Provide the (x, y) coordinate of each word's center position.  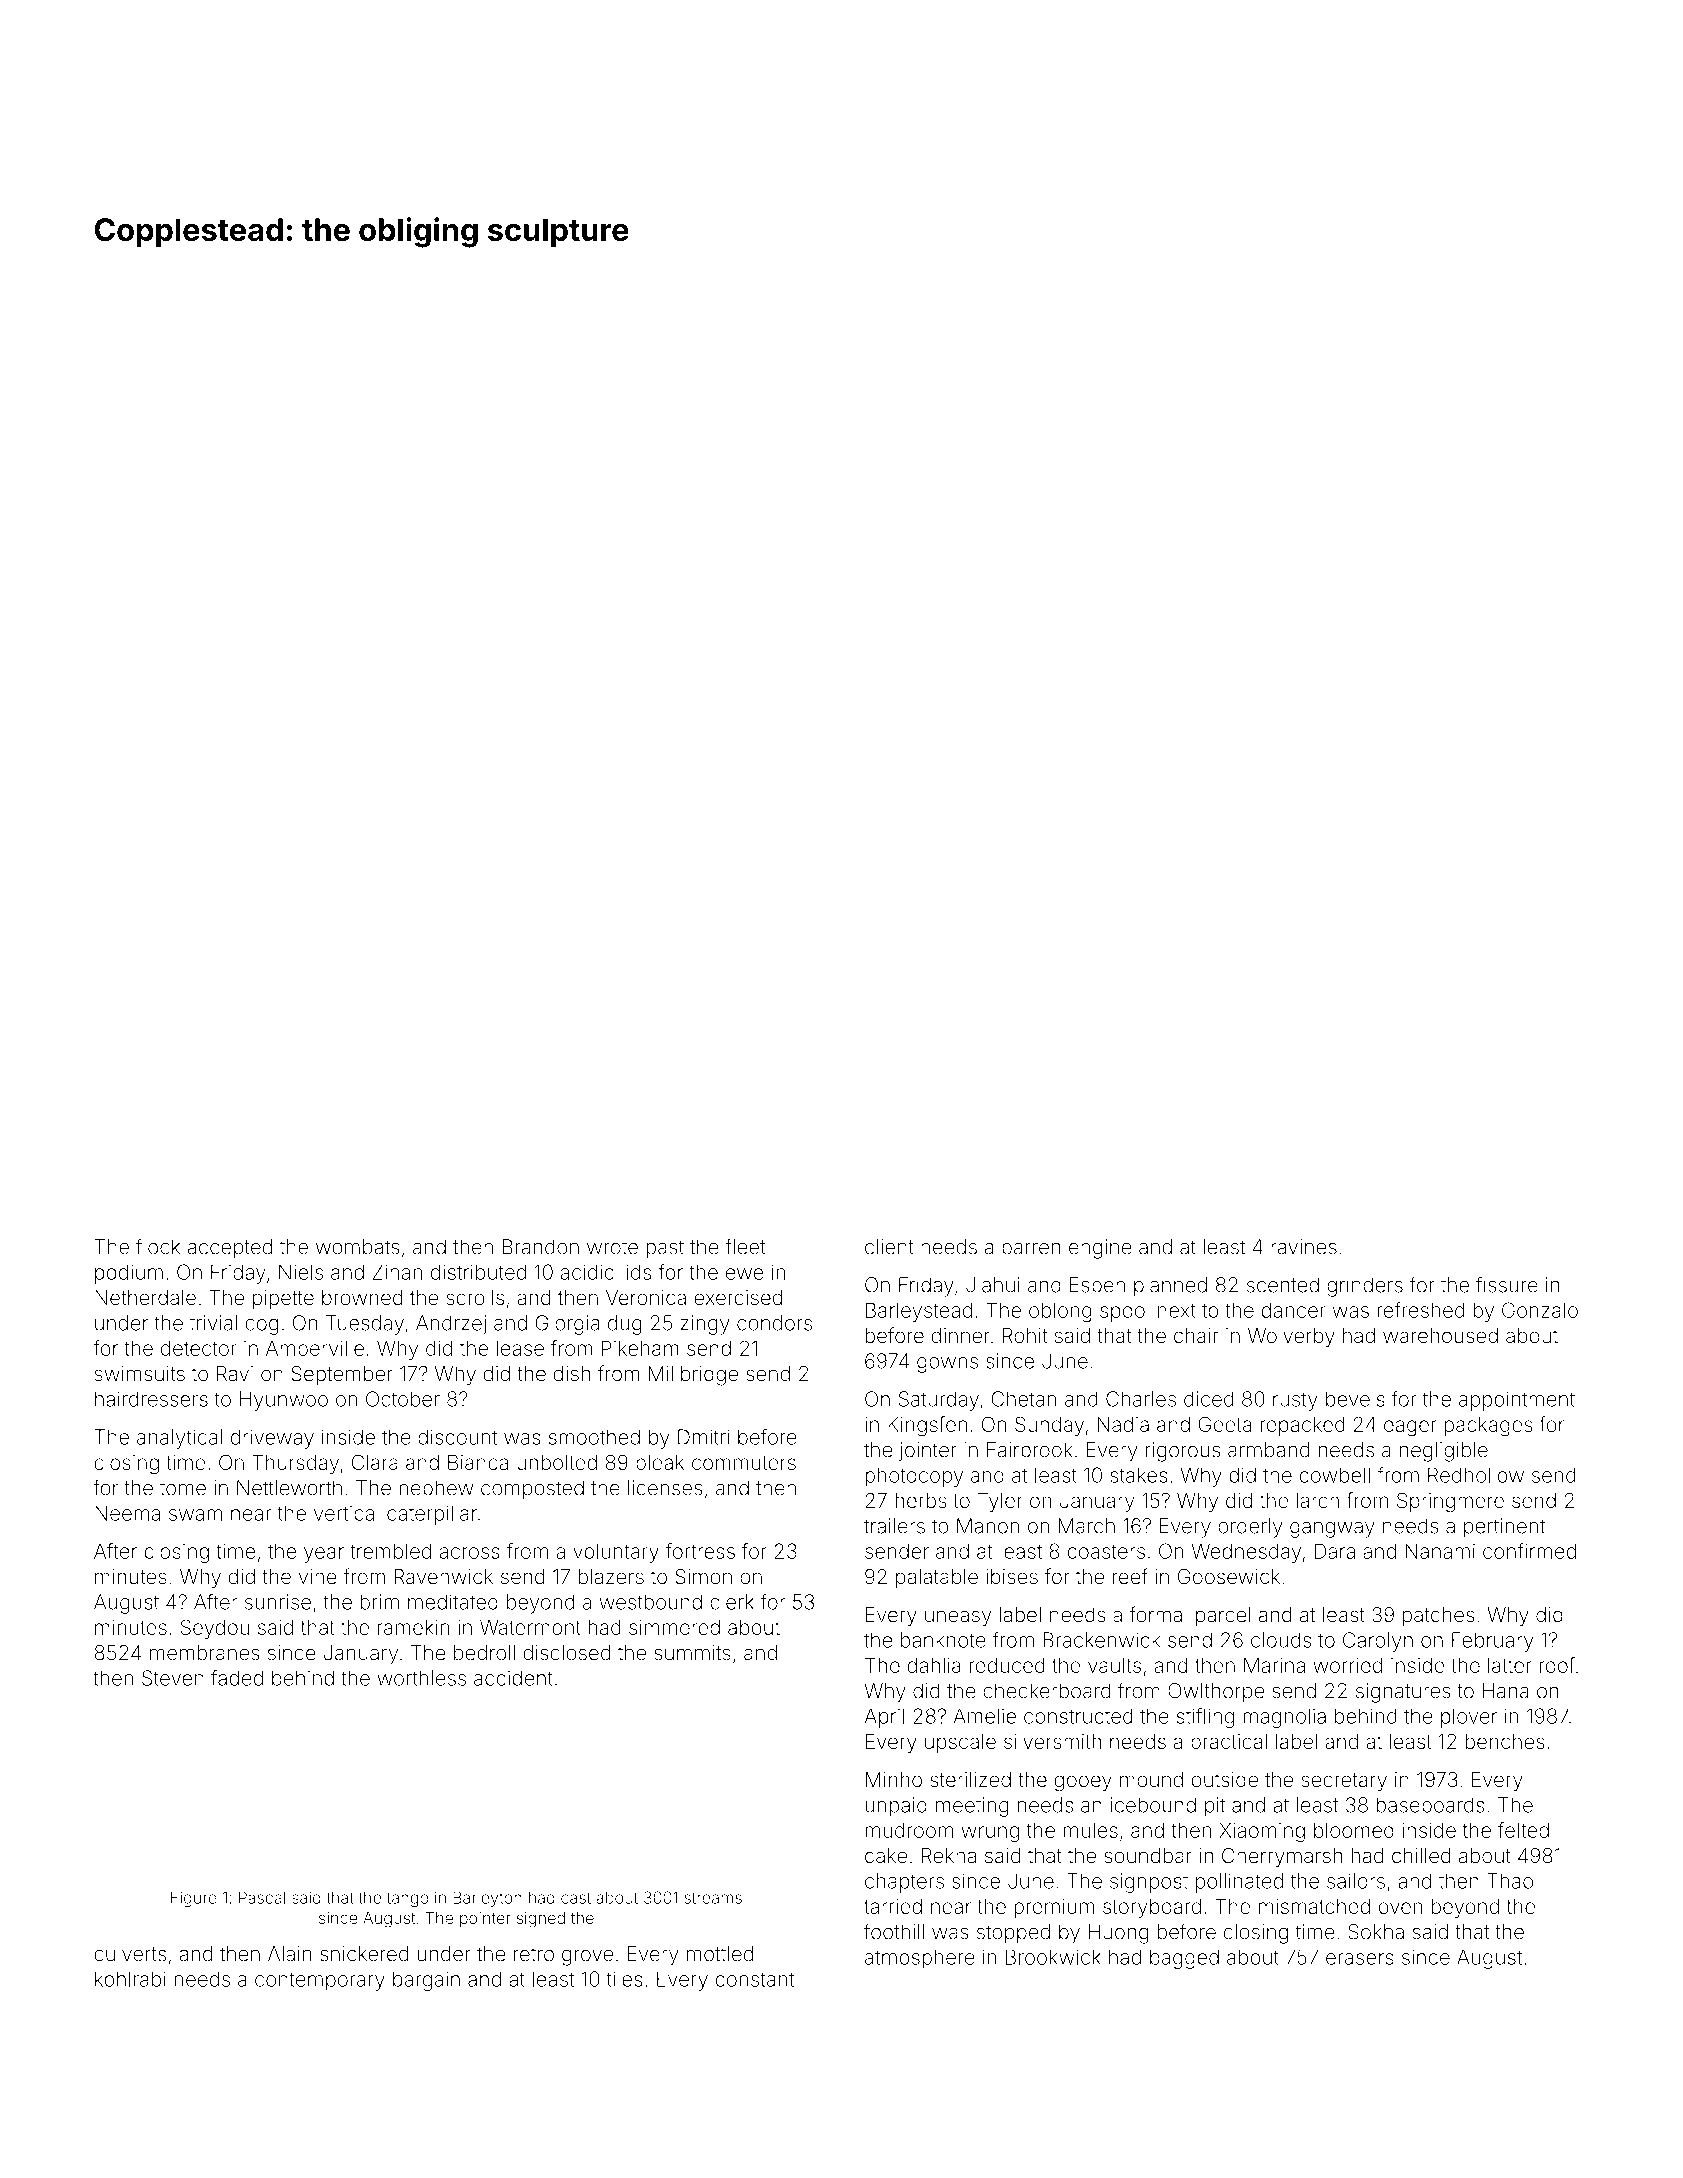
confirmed (1529, 1551)
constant (754, 1979)
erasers (1360, 1959)
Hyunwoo (284, 1401)
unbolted (557, 1462)
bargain (426, 1981)
